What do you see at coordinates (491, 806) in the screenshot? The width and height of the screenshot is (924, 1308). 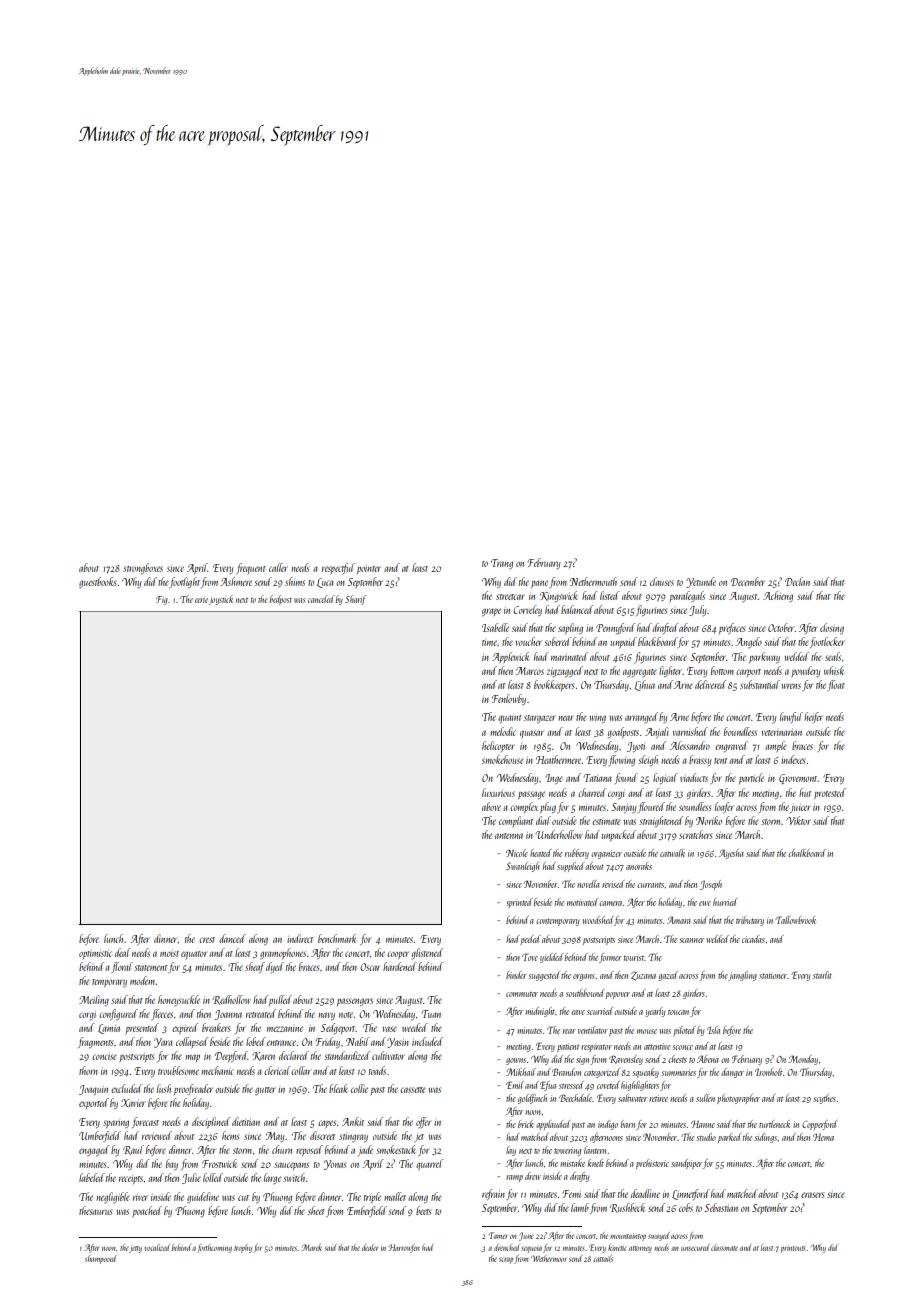 I see `above` at bounding box center [491, 806].
